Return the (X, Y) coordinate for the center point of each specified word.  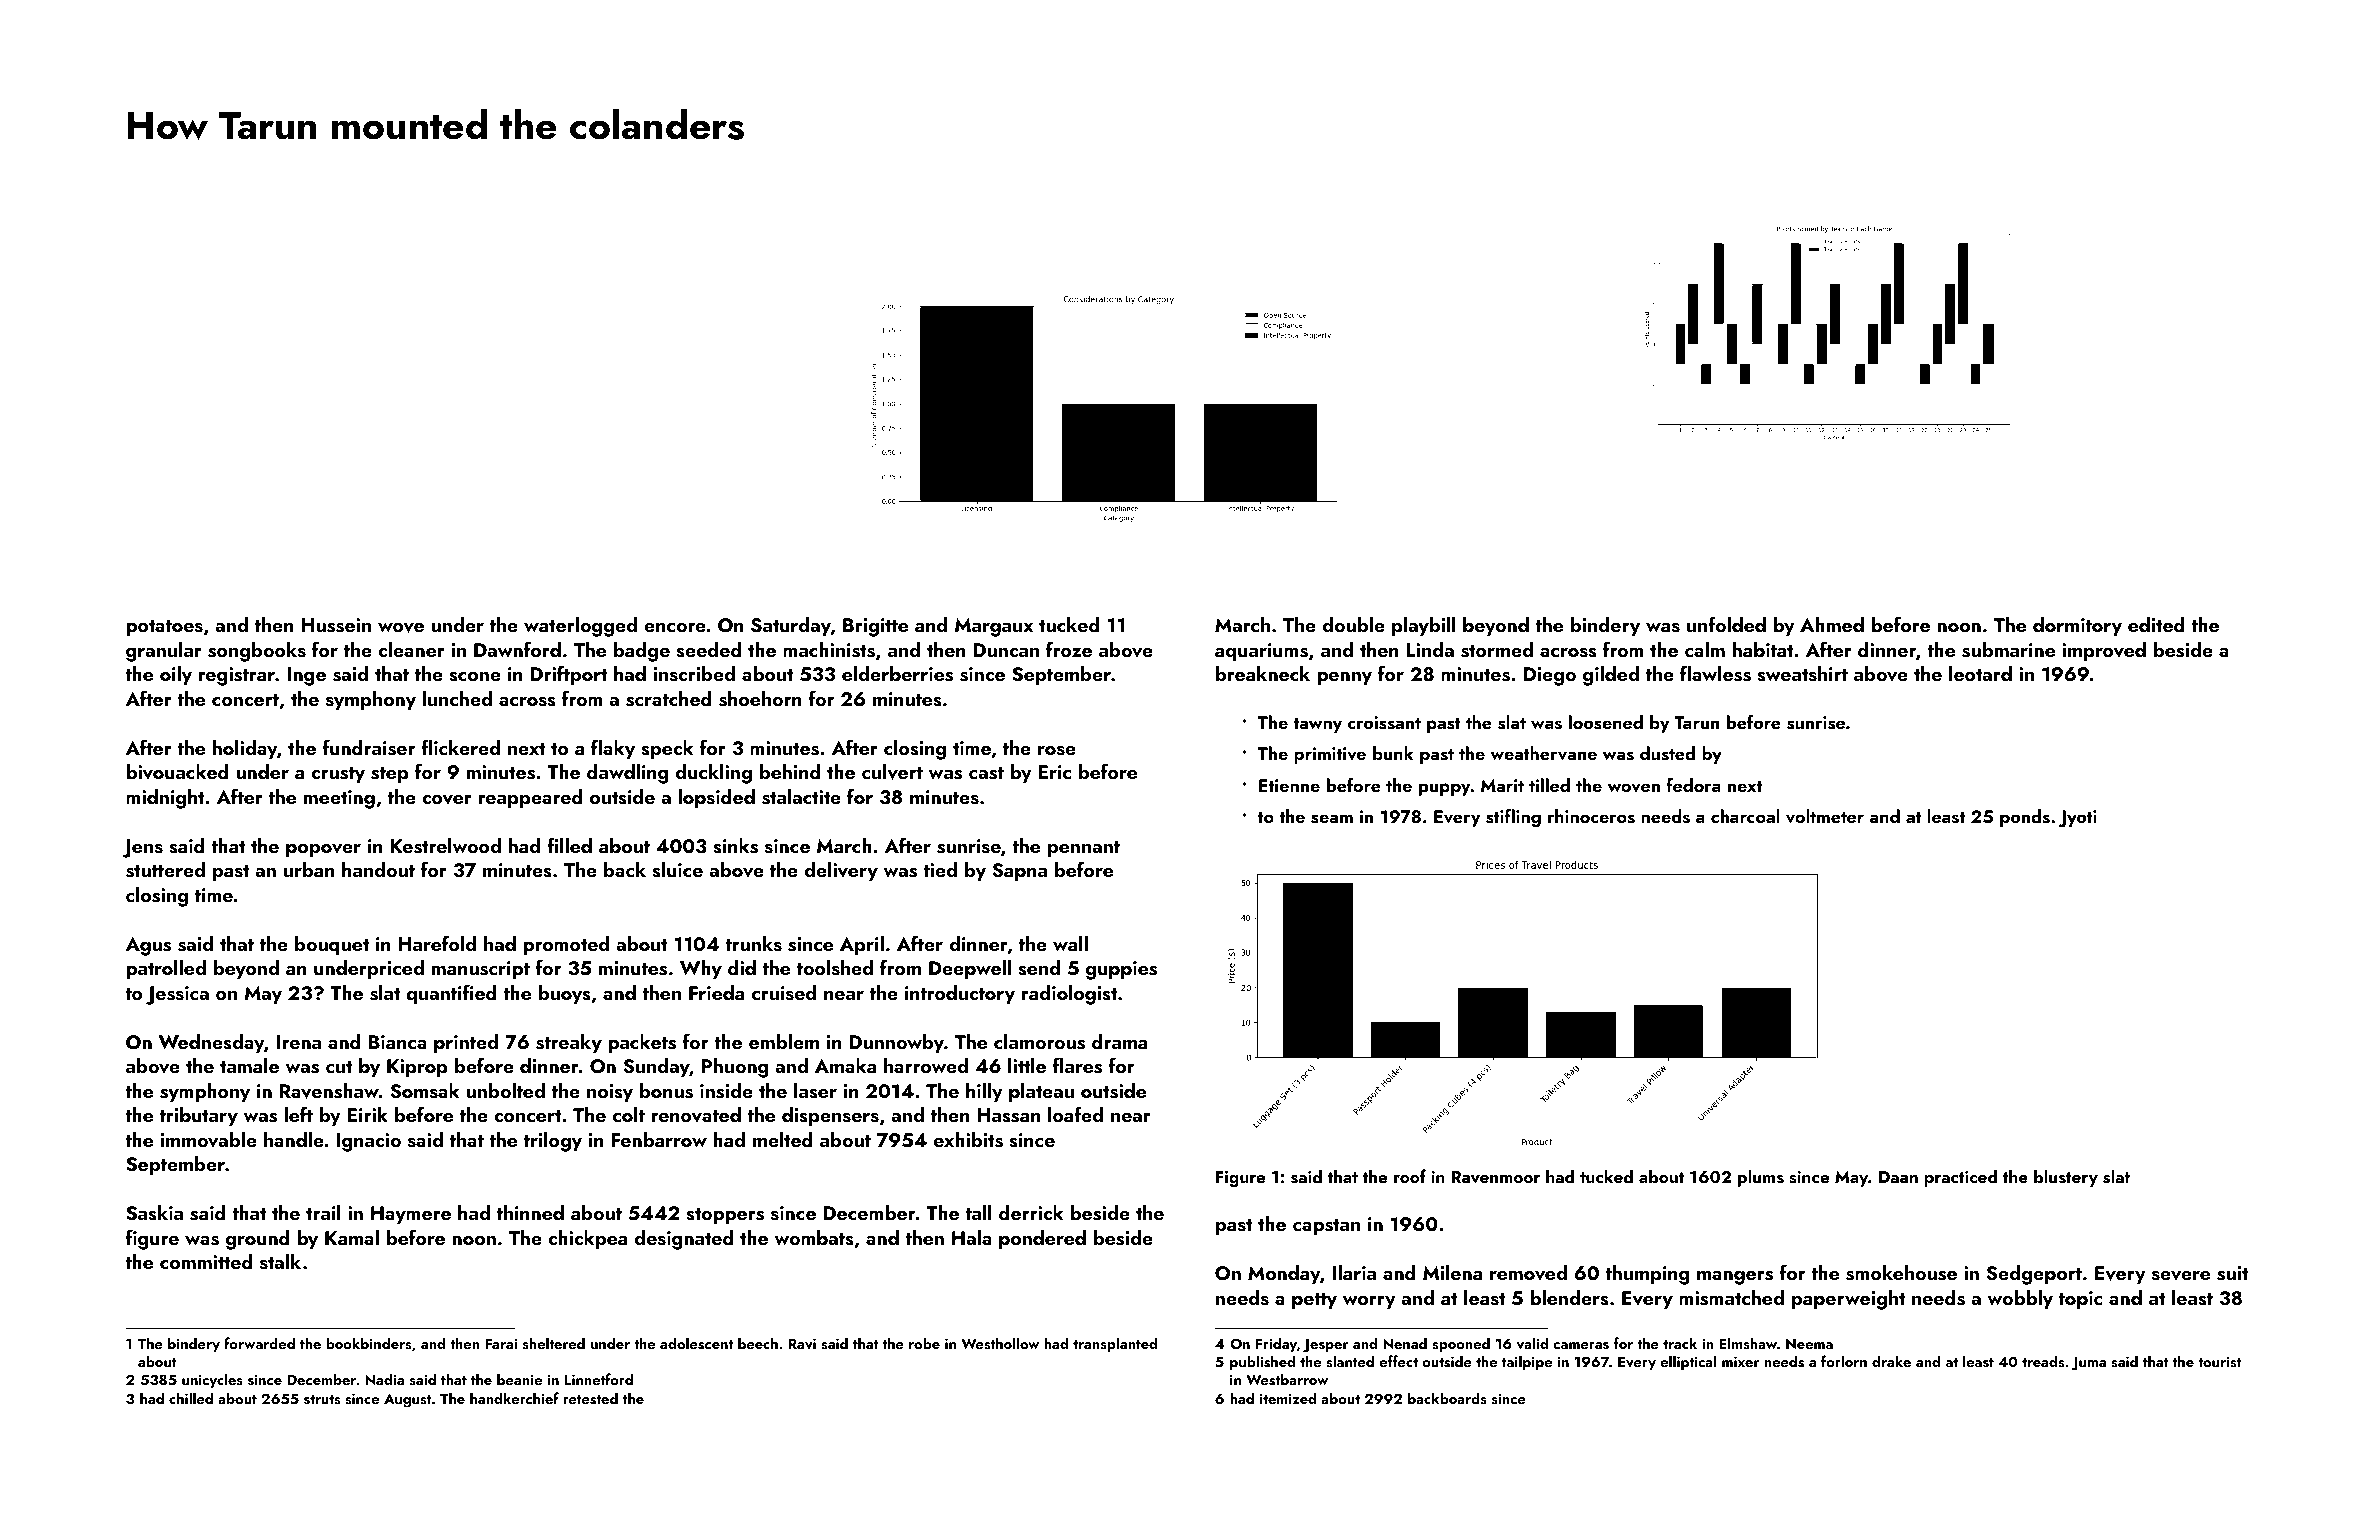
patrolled (166, 970)
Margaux (994, 627)
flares (1077, 1065)
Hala (972, 1237)
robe (924, 1343)
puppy (1445, 789)
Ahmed (1832, 624)
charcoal (1745, 816)
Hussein (336, 625)
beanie (519, 1379)
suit (2233, 1273)
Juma (2088, 1364)
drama (1119, 1041)
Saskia (154, 1213)
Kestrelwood (445, 846)
